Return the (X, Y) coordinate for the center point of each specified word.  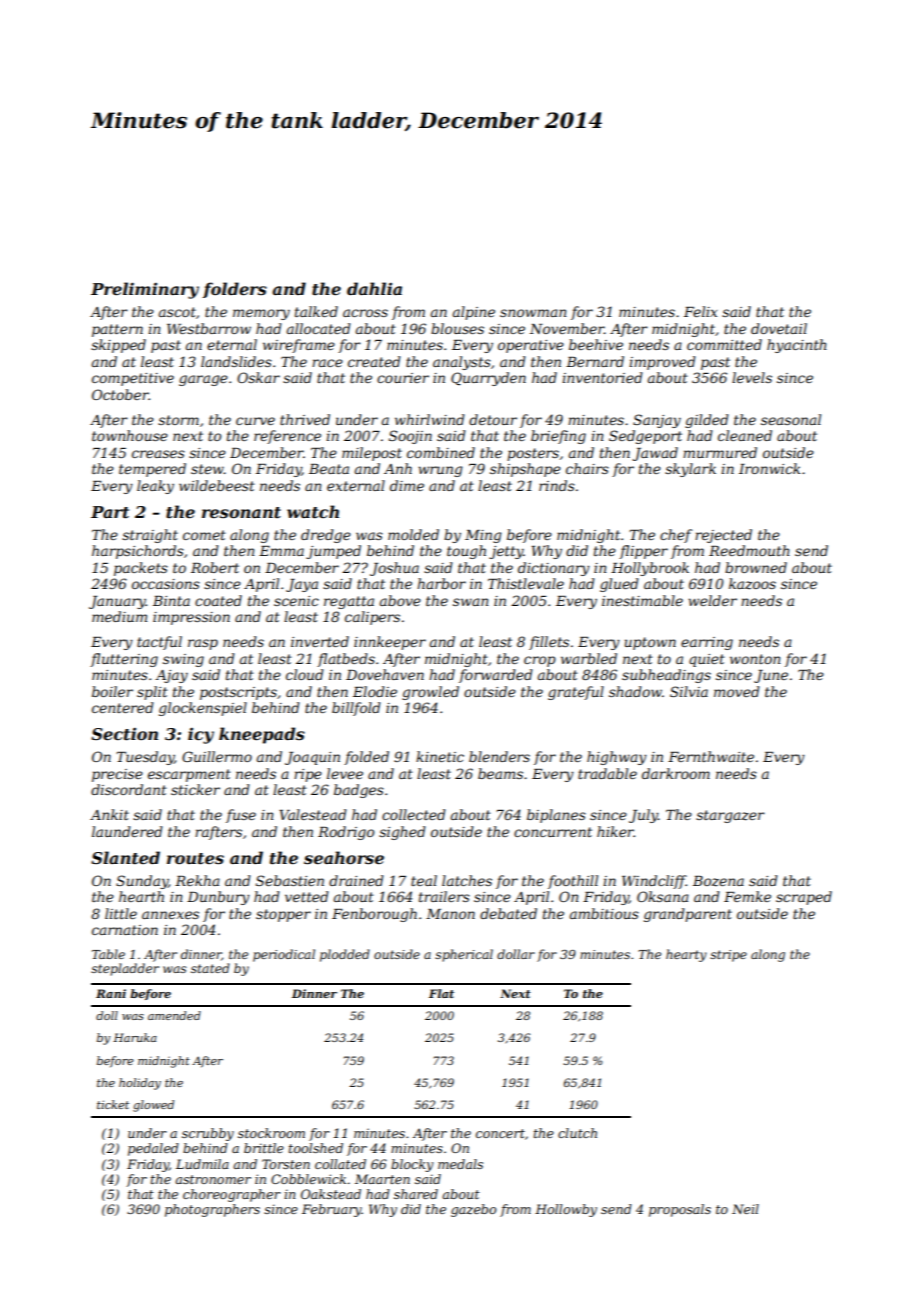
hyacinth (797, 346)
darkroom (676, 773)
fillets (549, 643)
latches (467, 880)
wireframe (299, 346)
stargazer (730, 816)
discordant (129, 789)
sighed (402, 833)
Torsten (286, 1164)
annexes (170, 915)
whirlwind (430, 419)
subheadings (666, 676)
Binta (171, 601)
